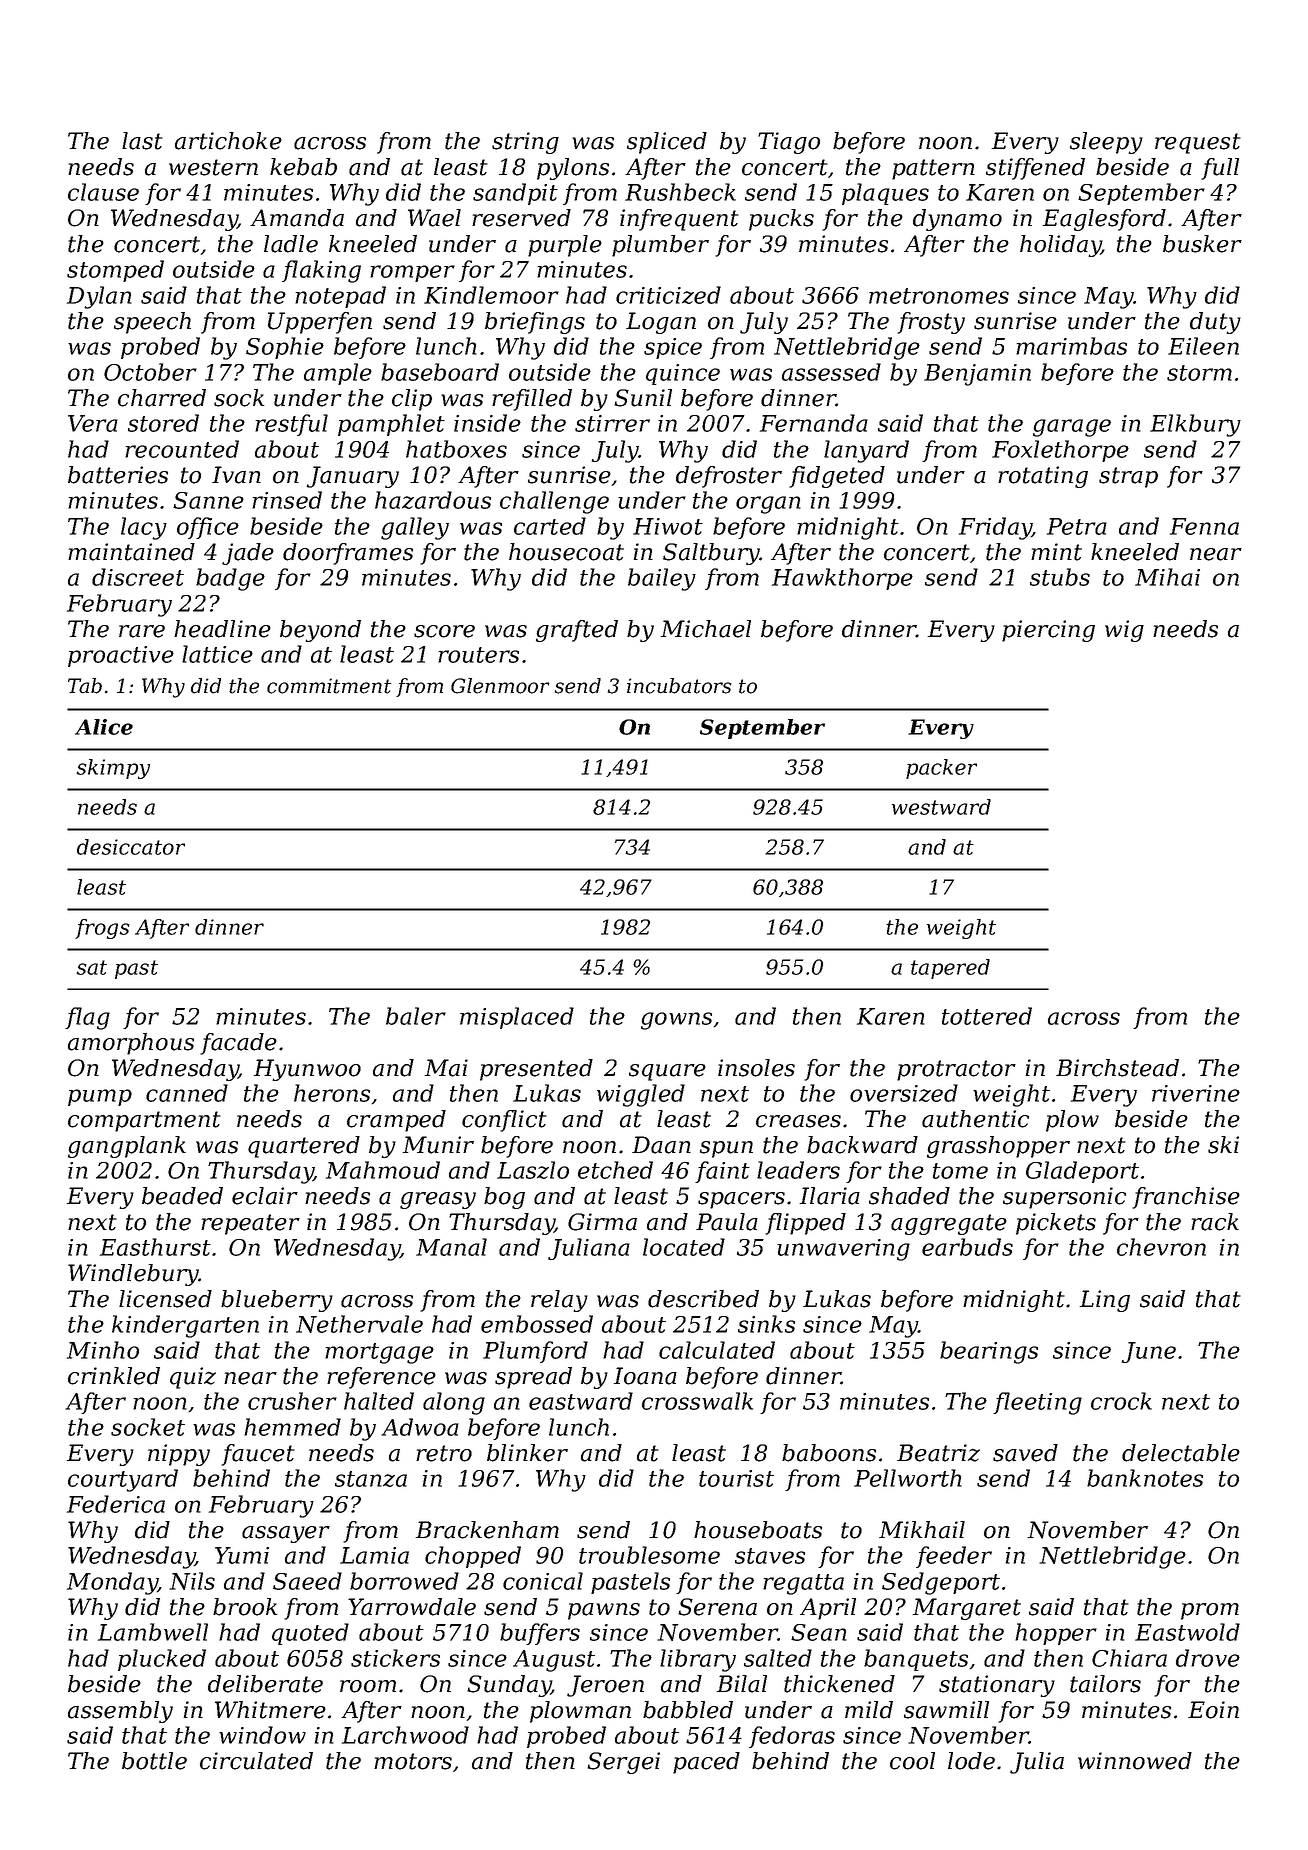  What do you see at coordinates (995, 528) in the document?
I see `Friday` at bounding box center [995, 528].
